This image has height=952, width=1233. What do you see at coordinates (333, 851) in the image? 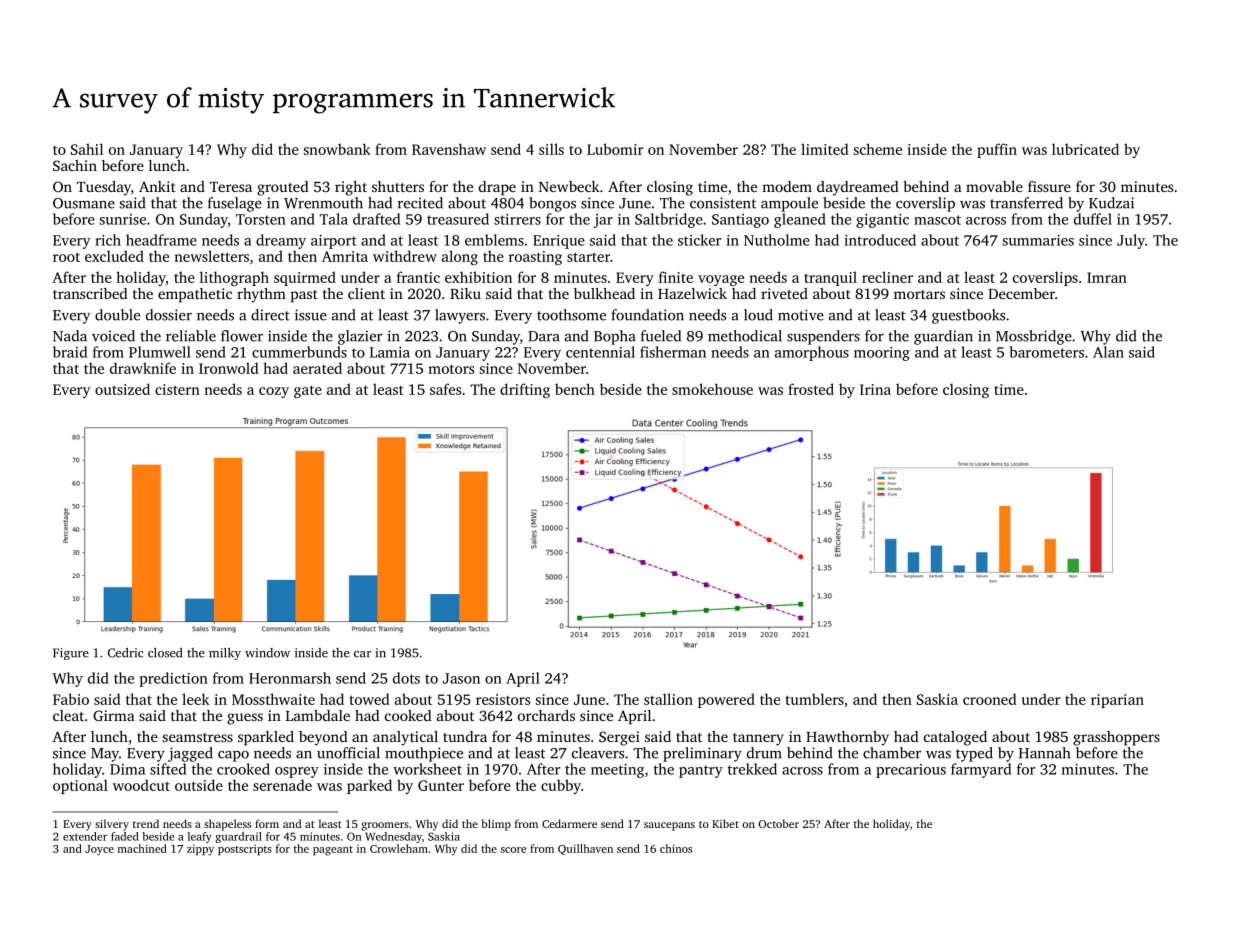
I see `pageant` at bounding box center [333, 851].
